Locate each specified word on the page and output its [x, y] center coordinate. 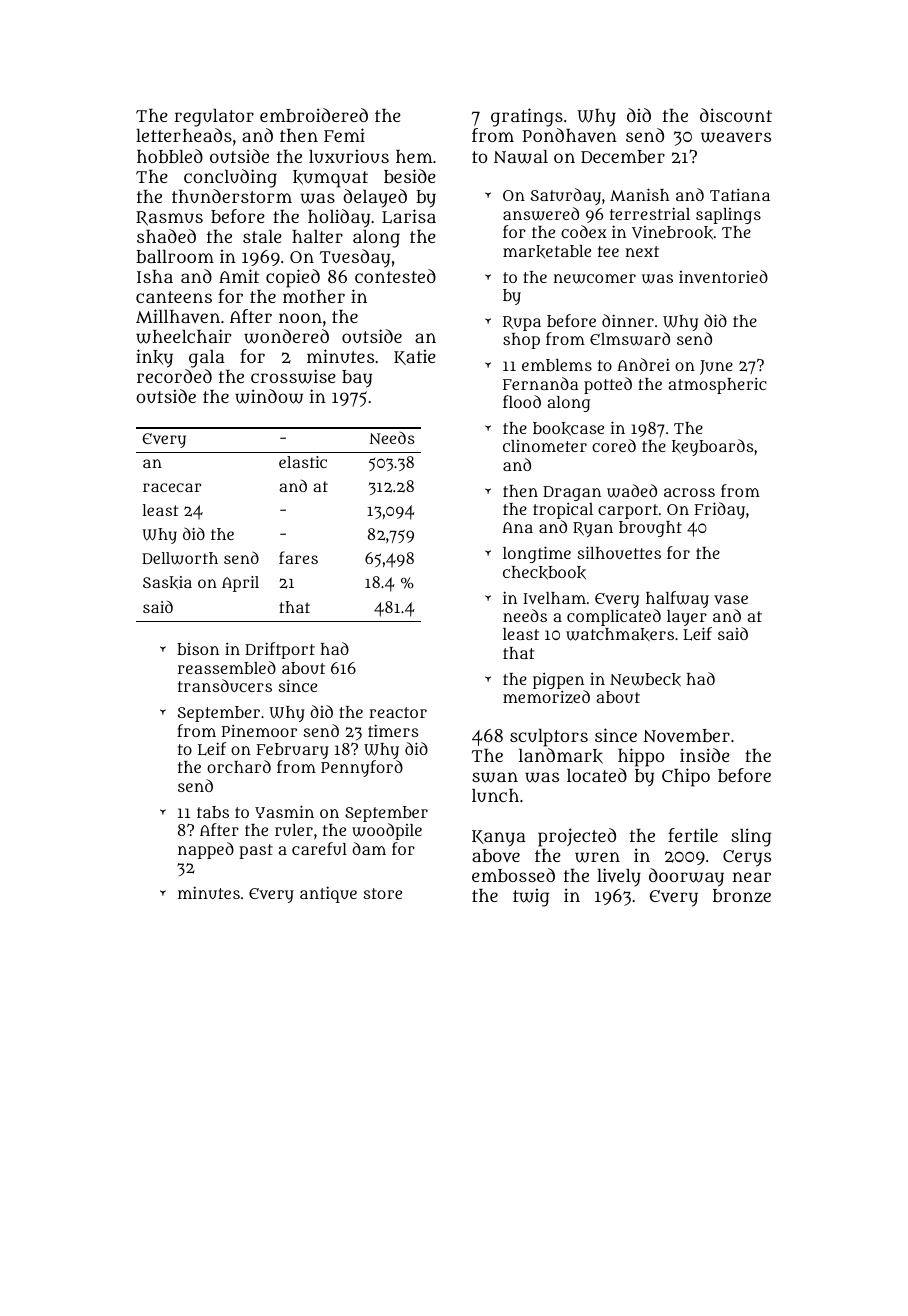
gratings [527, 117]
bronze [742, 896]
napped [206, 850]
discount [736, 115]
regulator [214, 118]
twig [531, 897]
